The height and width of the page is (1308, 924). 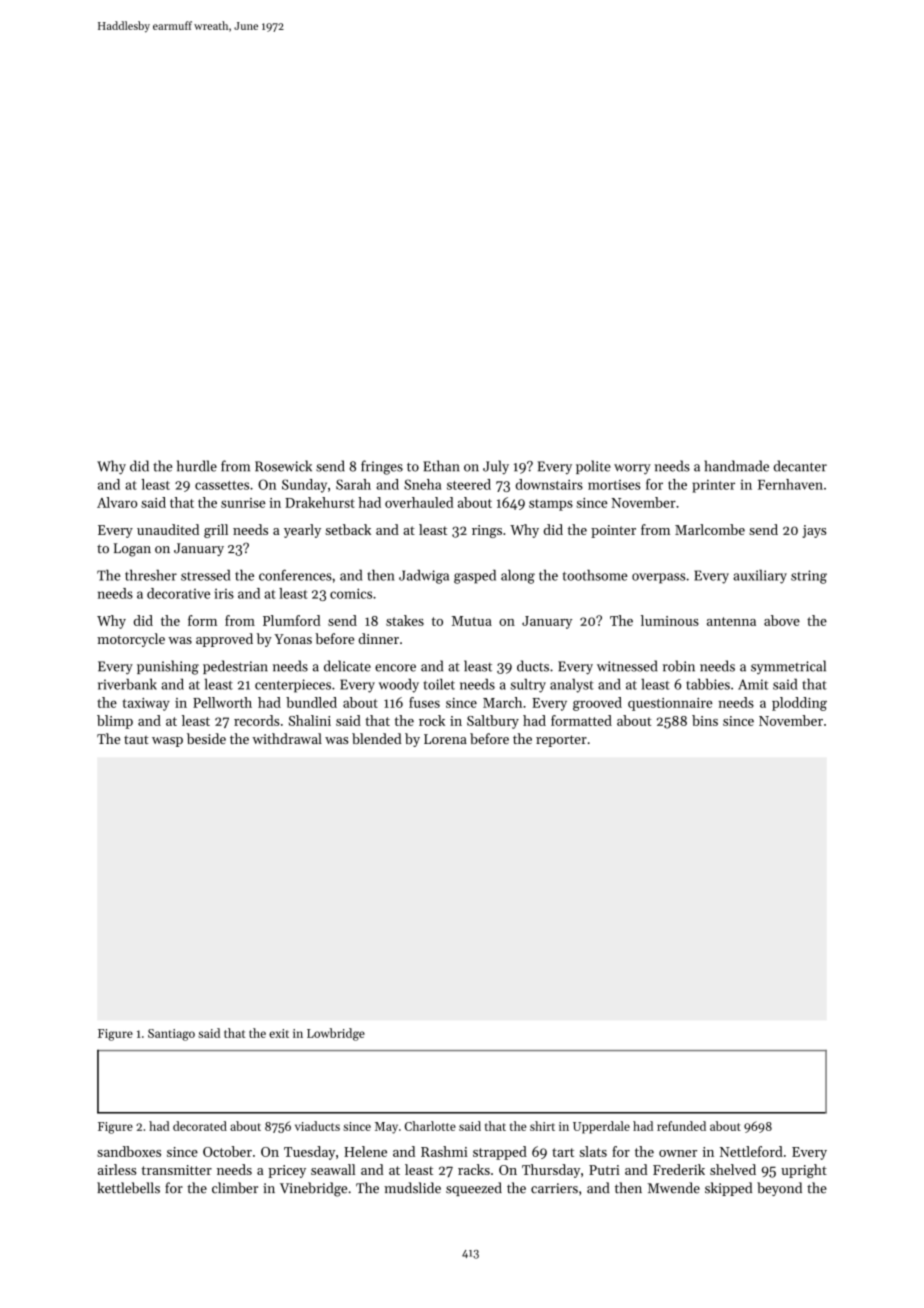 I want to click on Lowbridge, so click(x=336, y=1034).
